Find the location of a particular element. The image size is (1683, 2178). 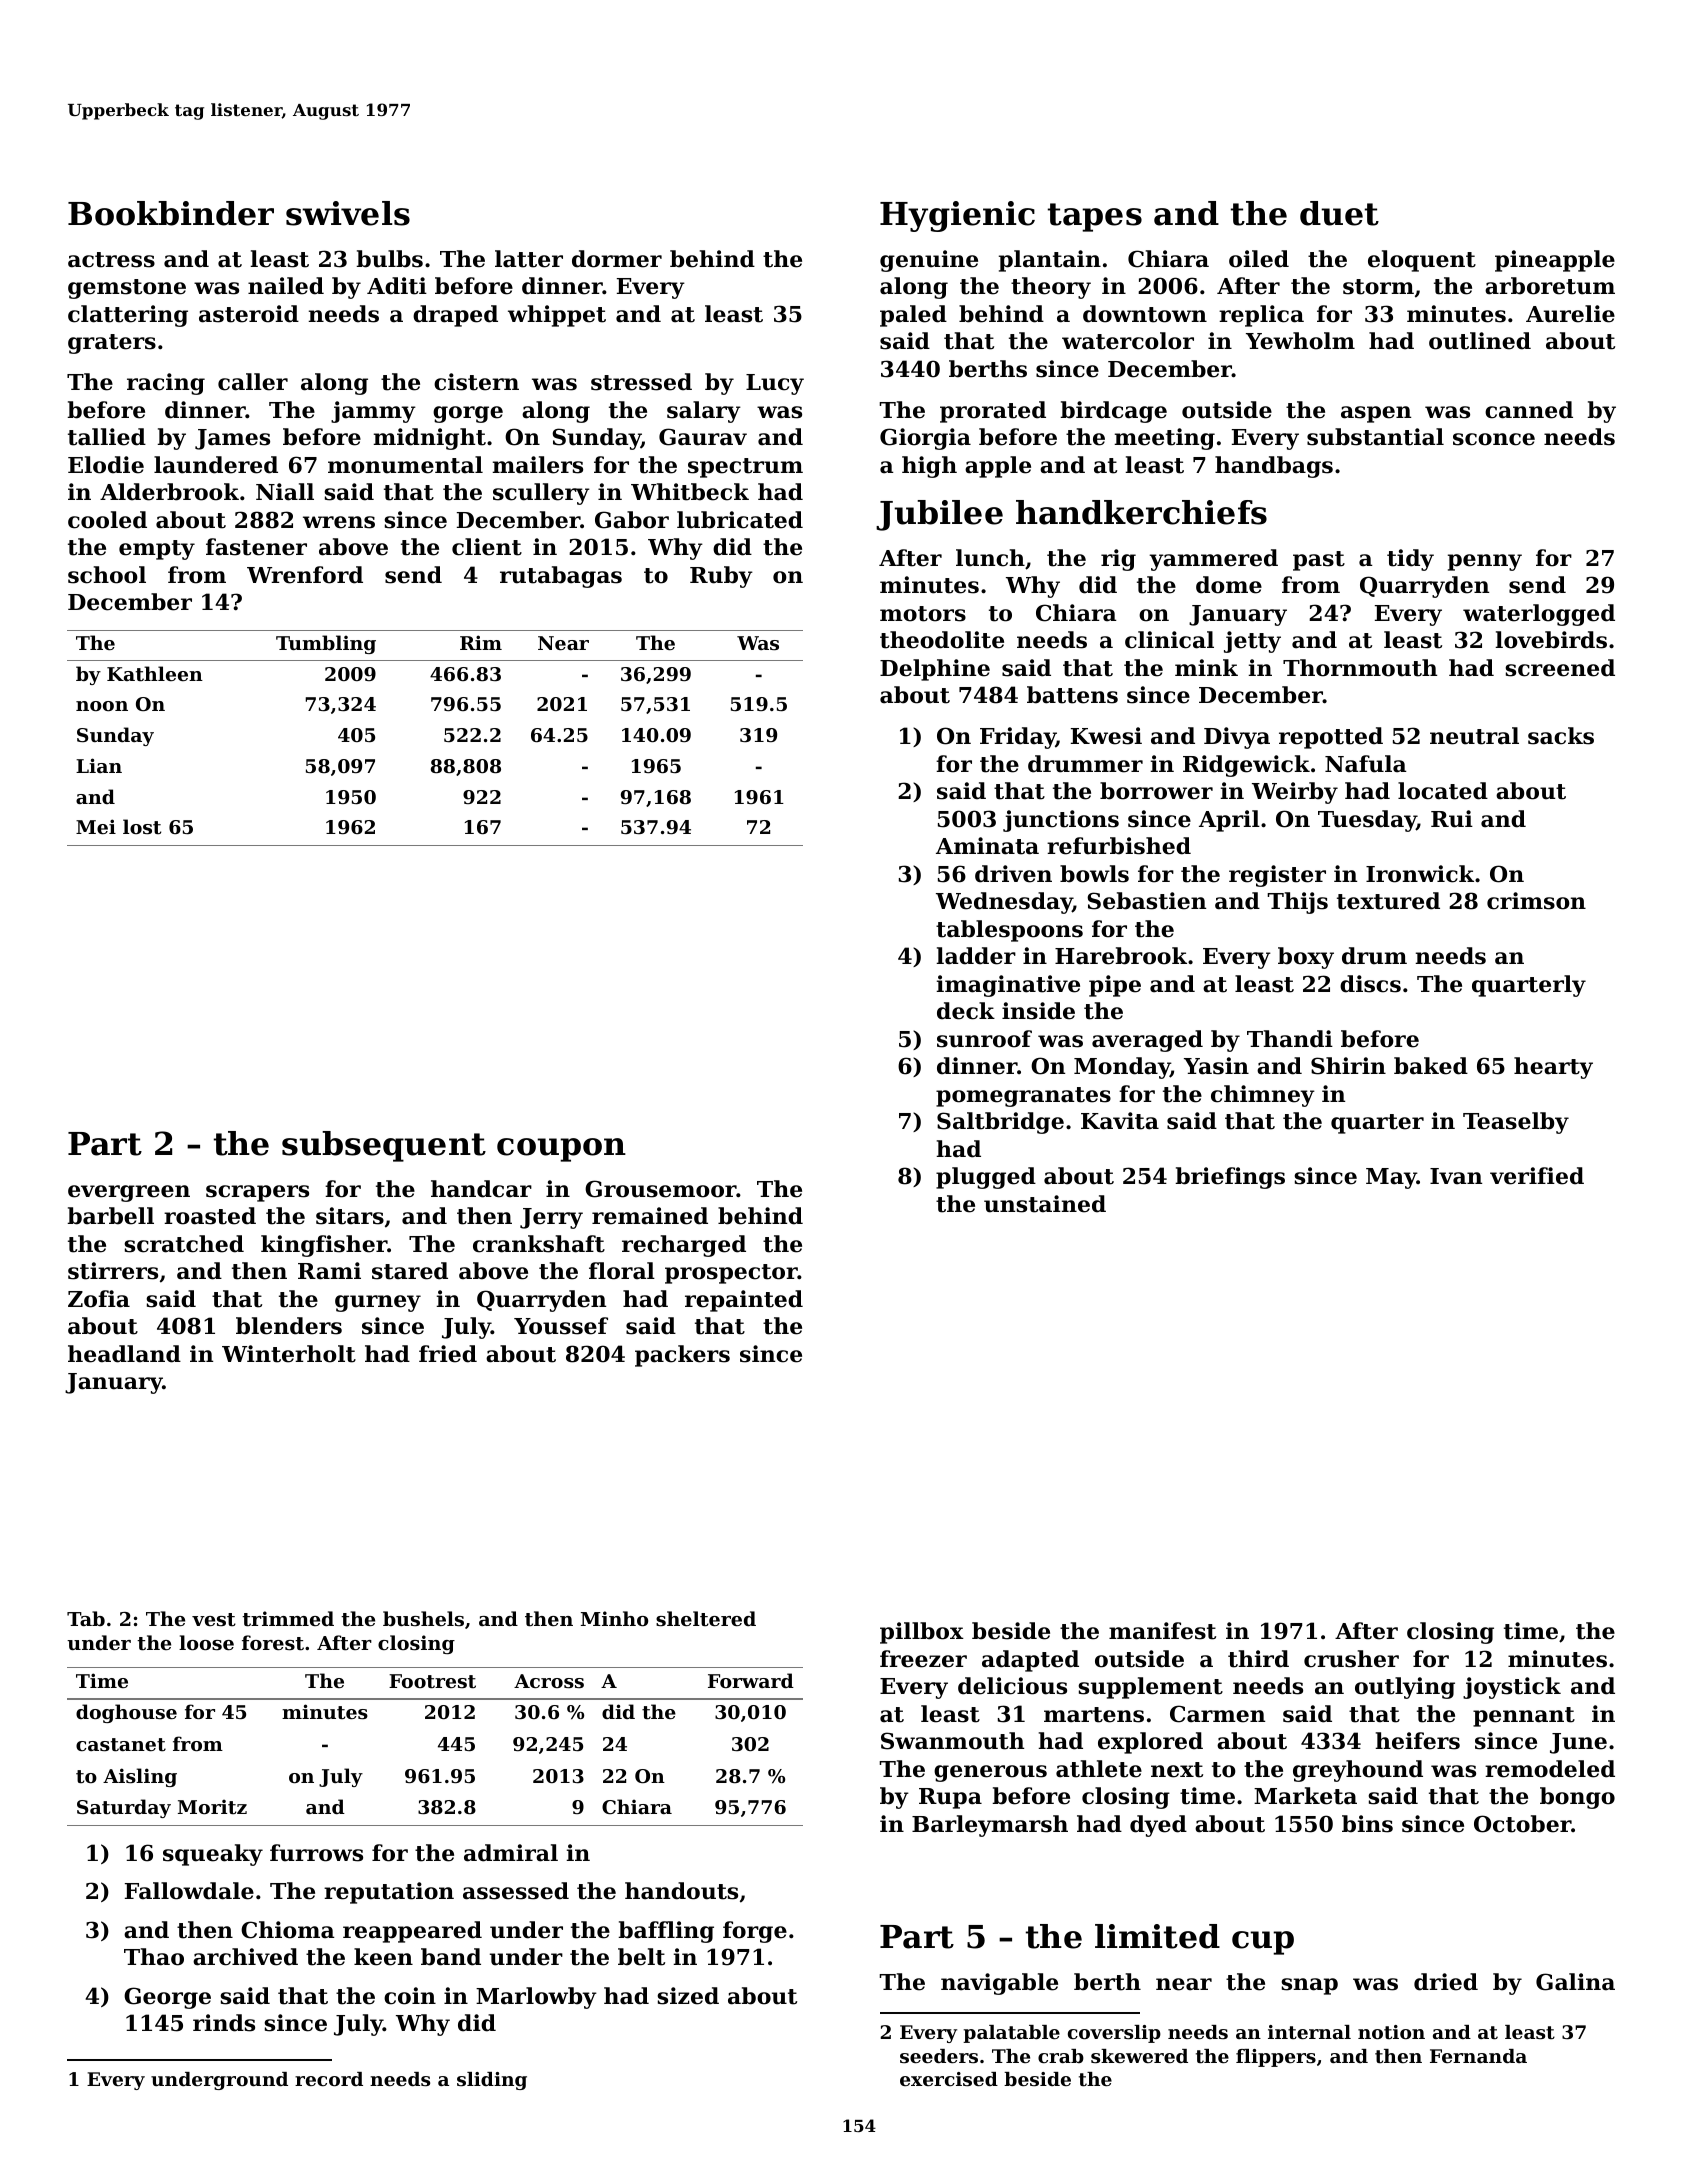

Hygienic is located at coordinates (957, 216).
